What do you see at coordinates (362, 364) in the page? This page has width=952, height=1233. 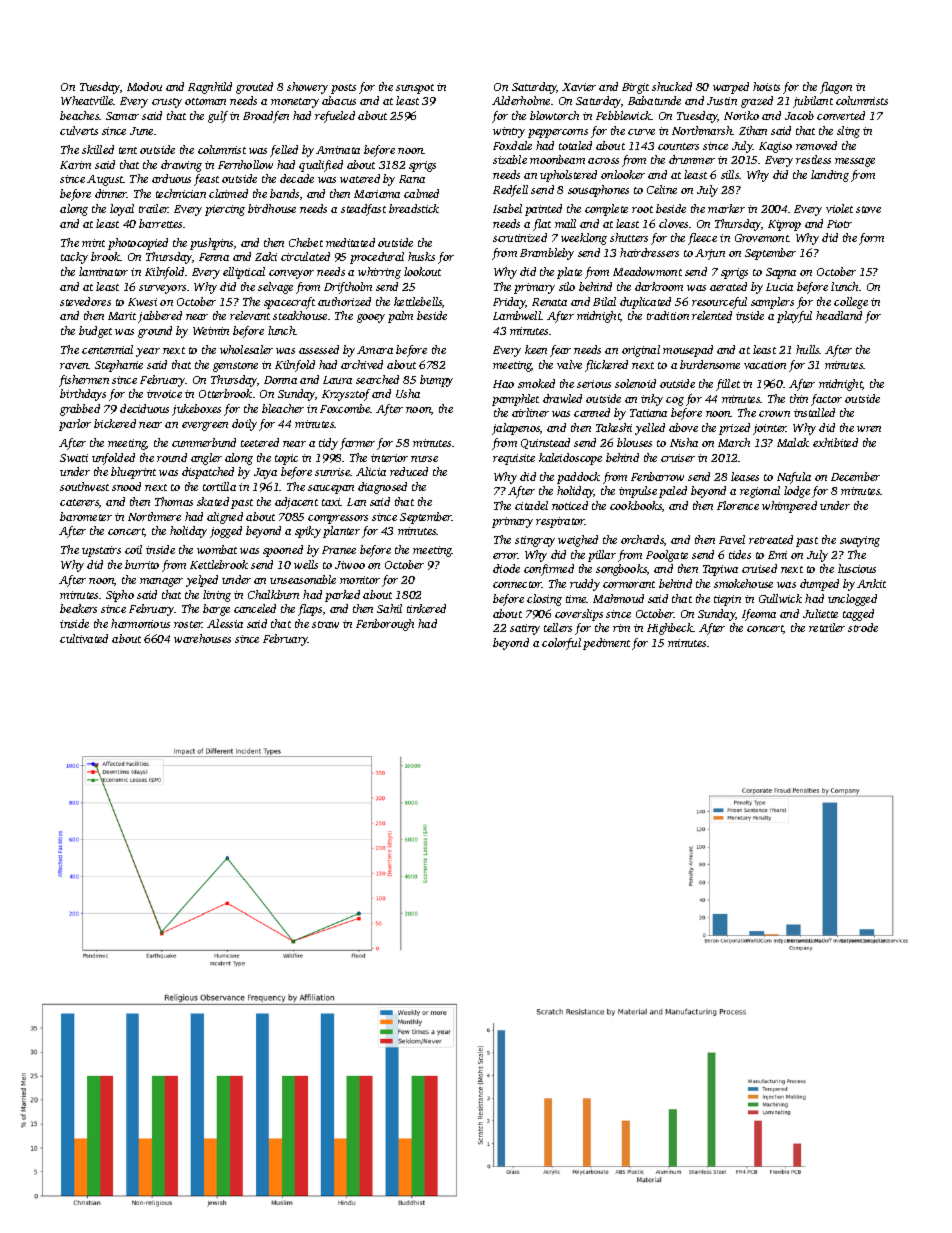 I see `archived` at bounding box center [362, 364].
